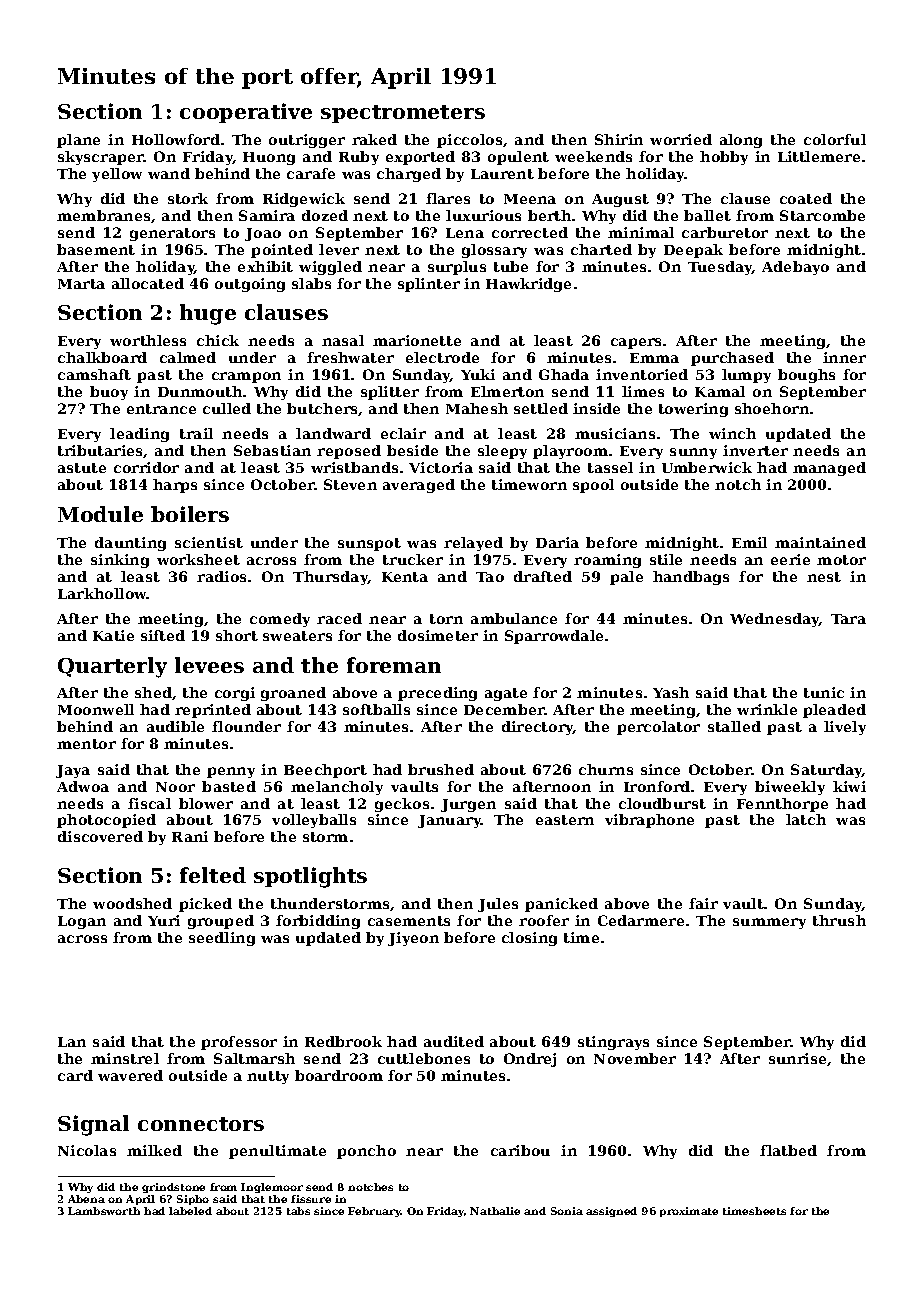 The height and width of the screenshot is (1308, 924). What do you see at coordinates (848, 619) in the screenshot?
I see `Tara` at bounding box center [848, 619].
